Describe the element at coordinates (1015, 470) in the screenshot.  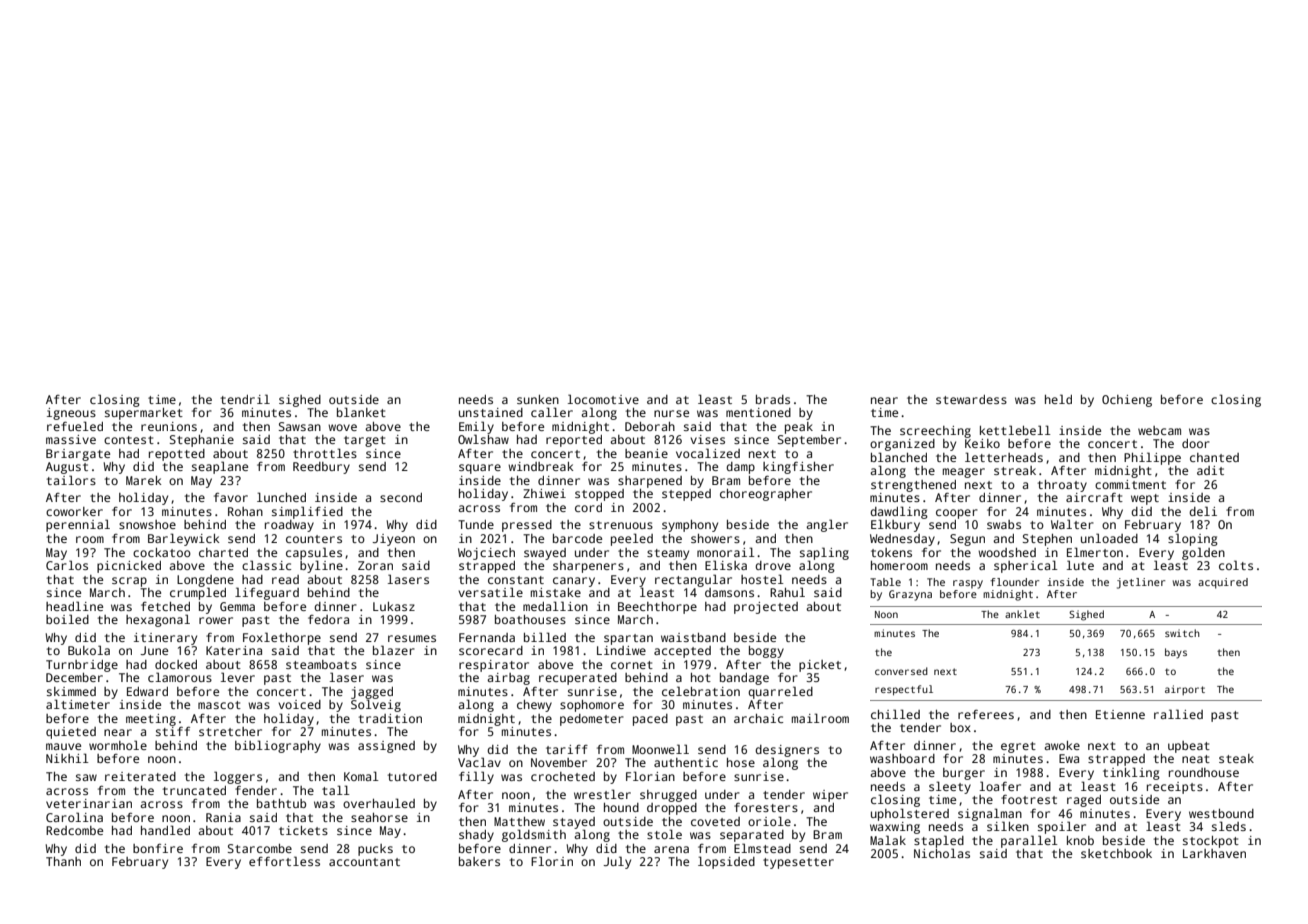
I see `streak` at that location.
